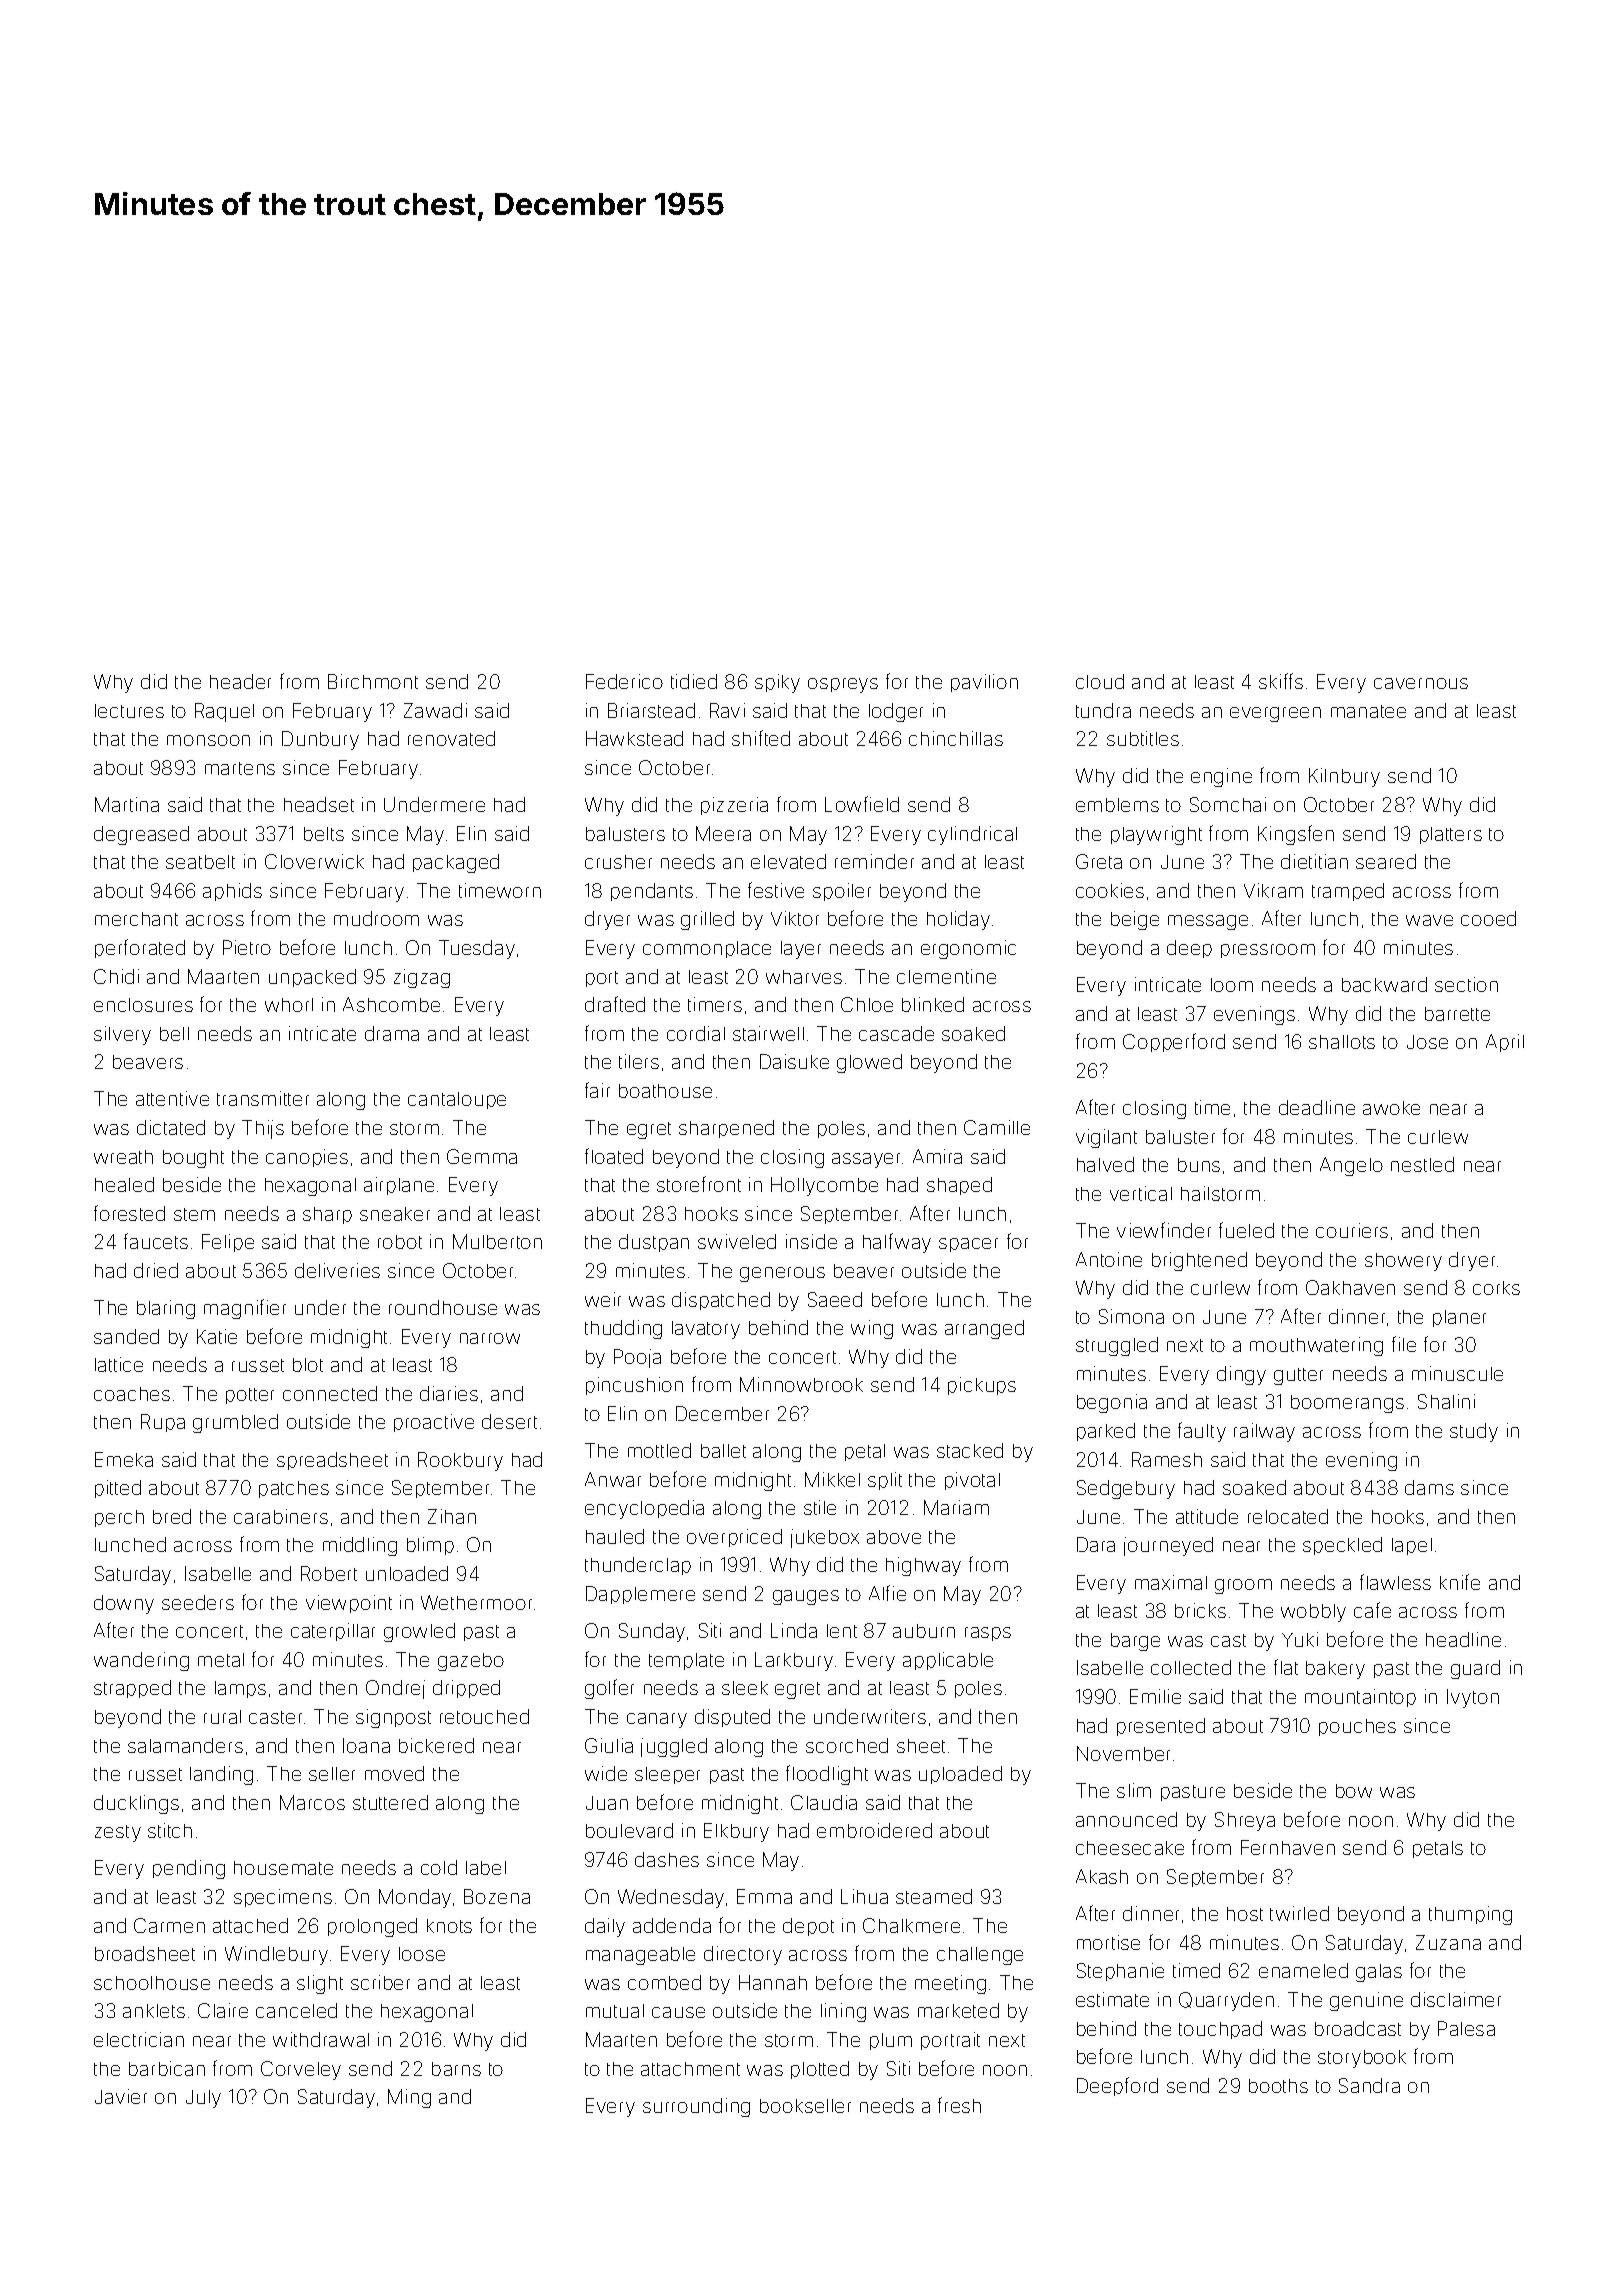  Describe the element at coordinates (119, 1518) in the document. I see `perch` at that location.
